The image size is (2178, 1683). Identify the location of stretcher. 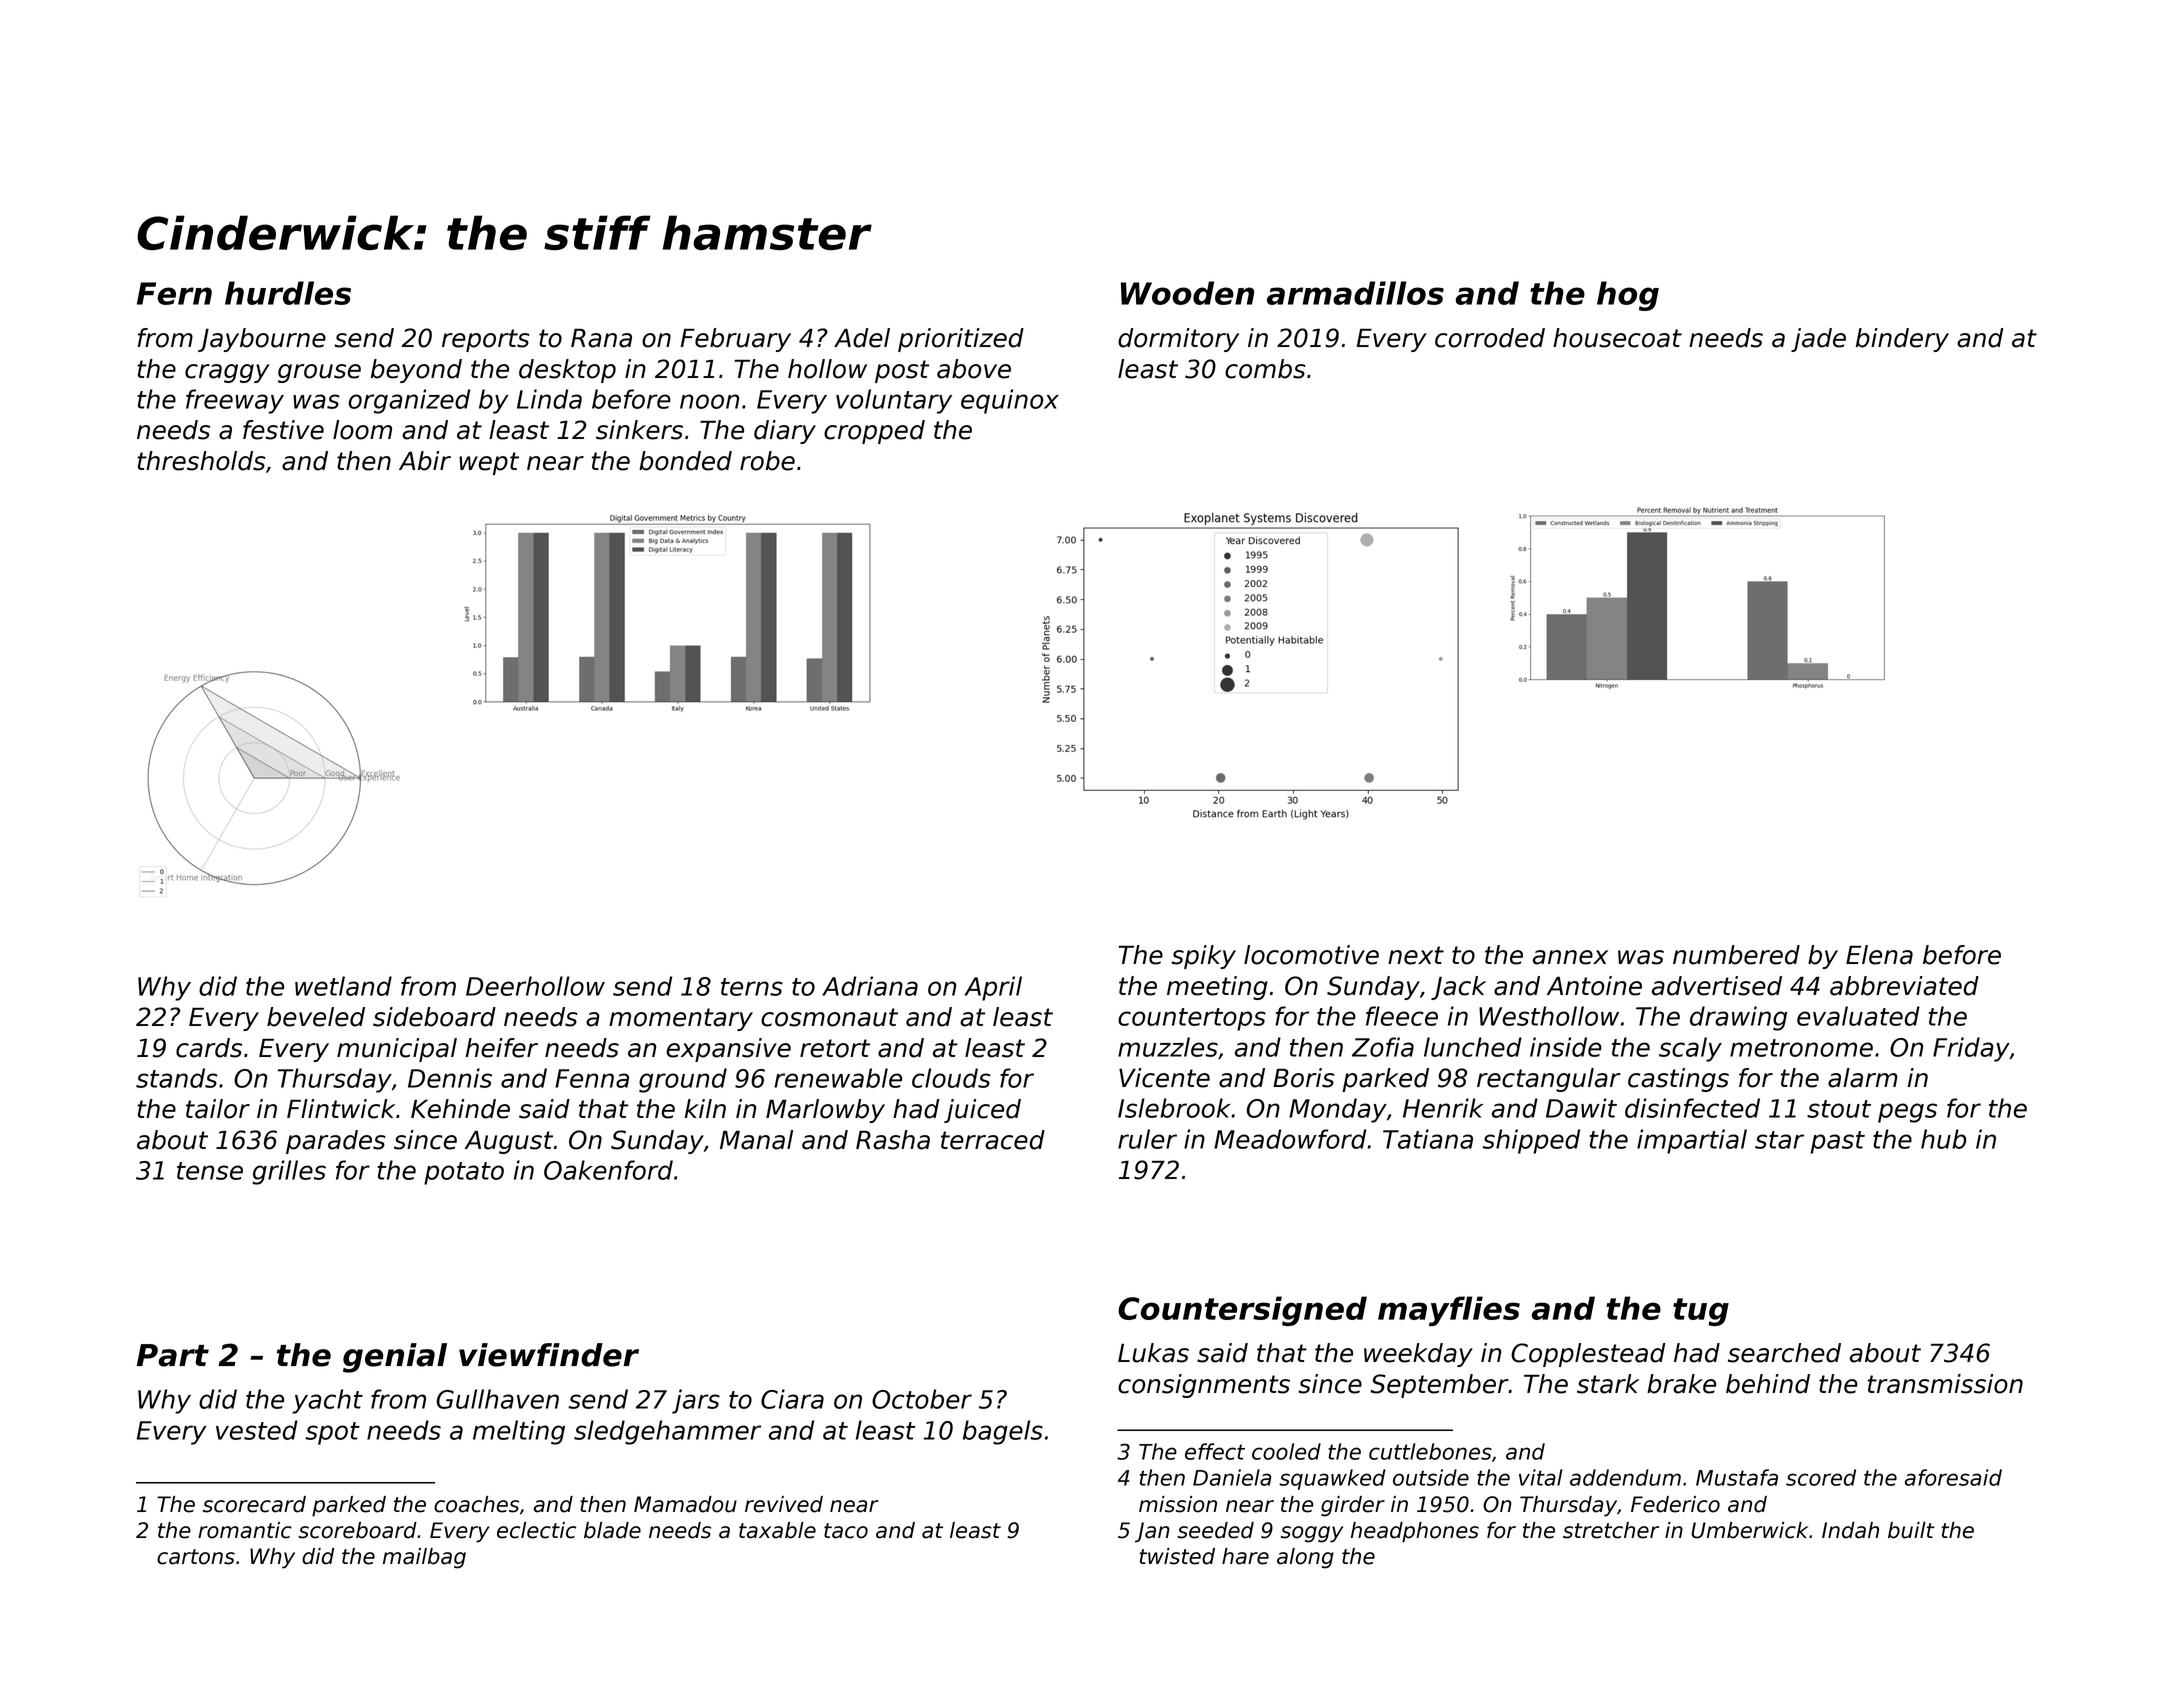
(1611, 1530).
